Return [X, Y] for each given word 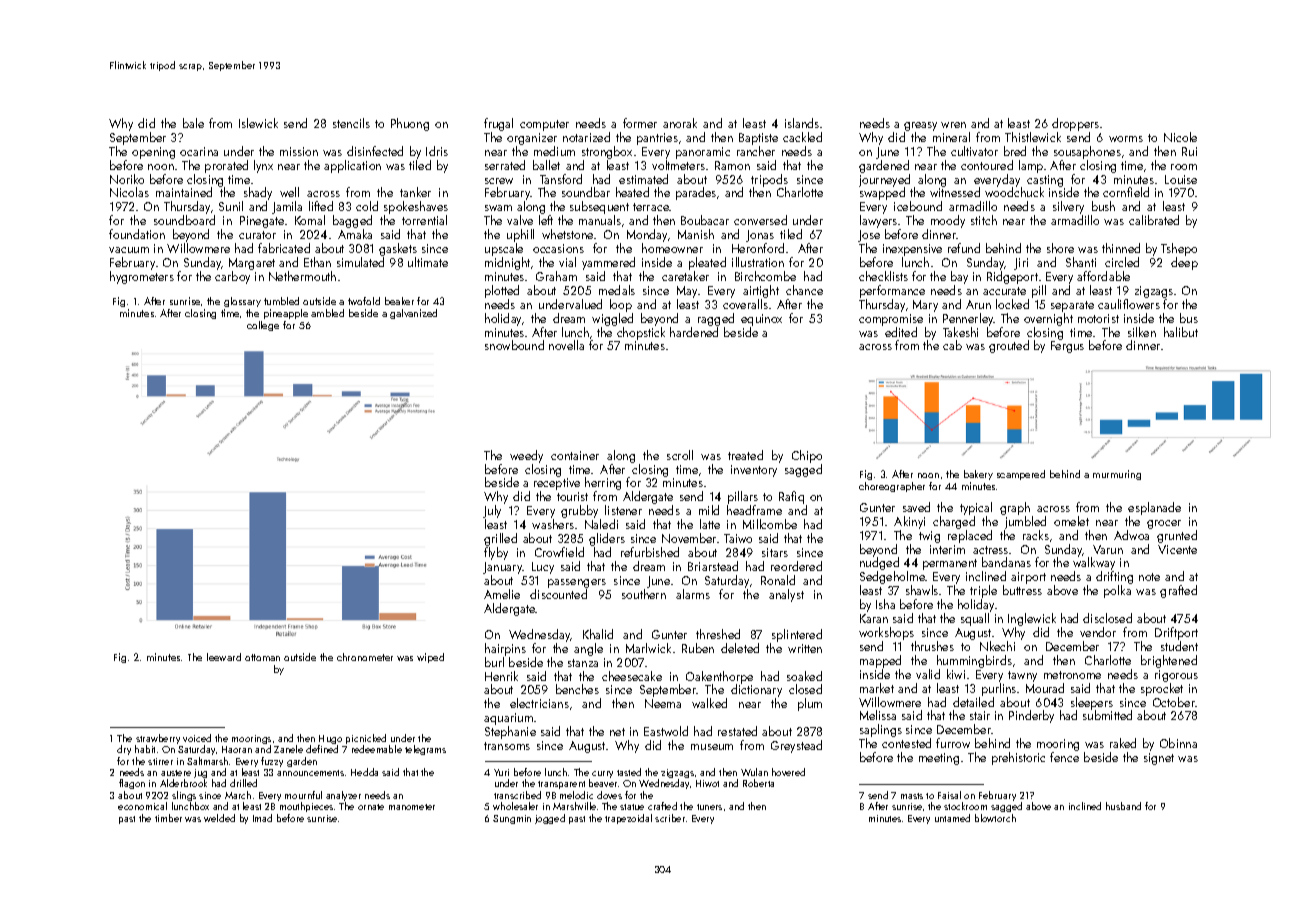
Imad [262, 818]
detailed [973, 702]
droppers [1075, 124]
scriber [670, 818]
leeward [224, 657]
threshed [718, 634]
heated [632, 192]
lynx [263, 166]
